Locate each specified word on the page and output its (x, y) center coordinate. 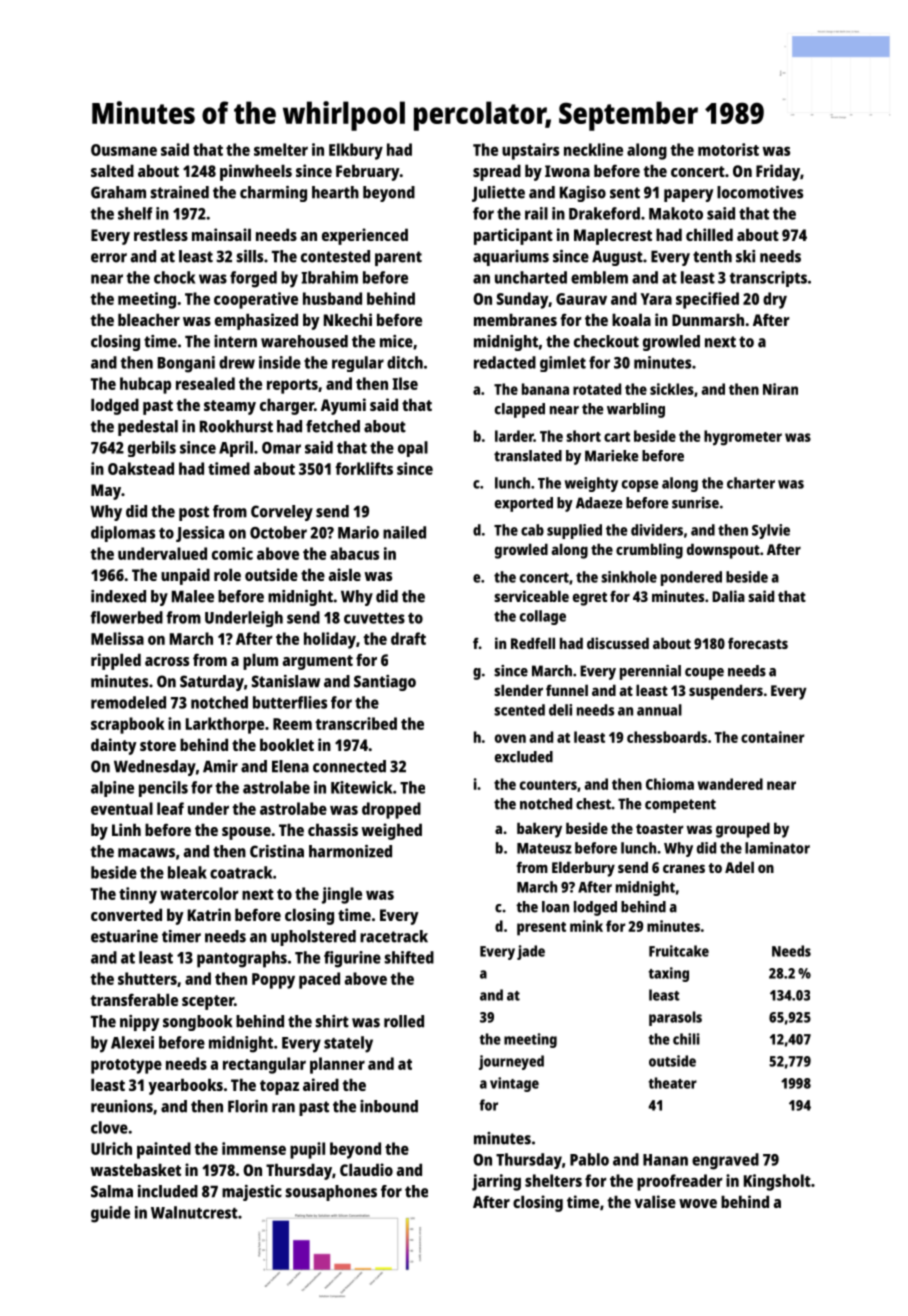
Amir (220, 766)
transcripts (768, 279)
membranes (515, 319)
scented (519, 710)
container (773, 737)
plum (260, 661)
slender (518, 690)
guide (110, 1214)
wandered (730, 784)
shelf (135, 213)
